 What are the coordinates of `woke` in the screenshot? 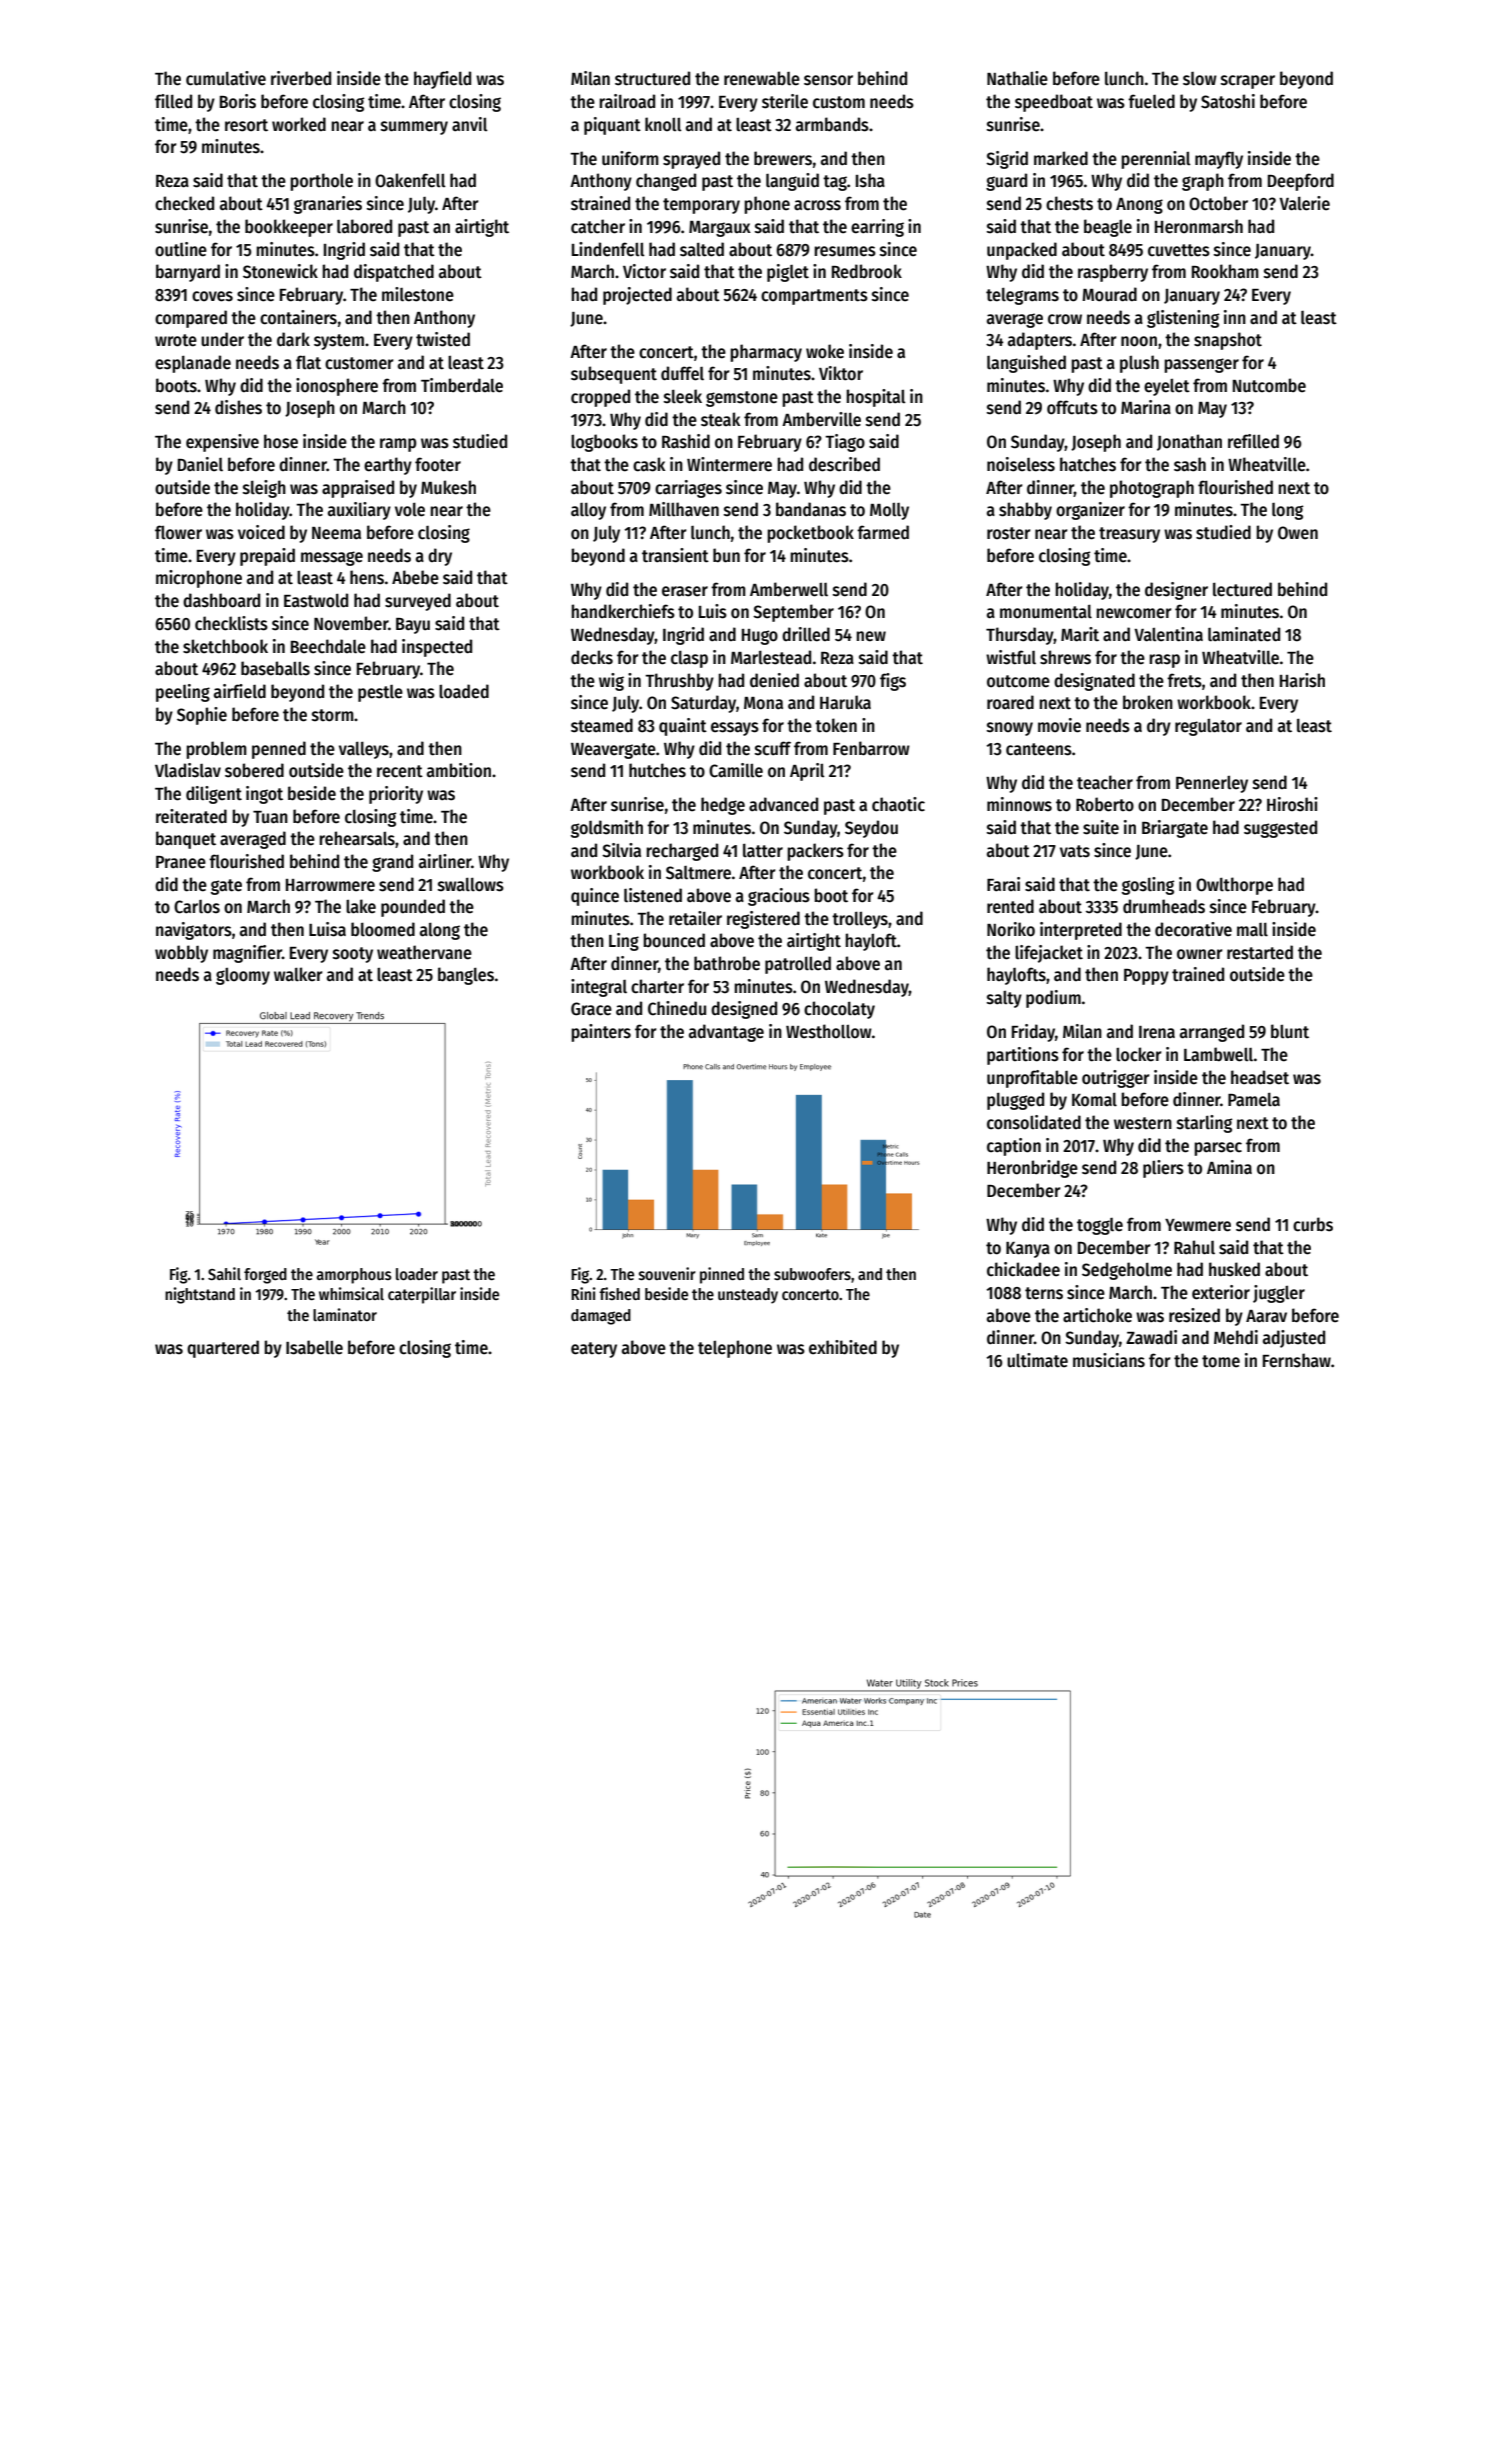 It's located at (825, 351).
